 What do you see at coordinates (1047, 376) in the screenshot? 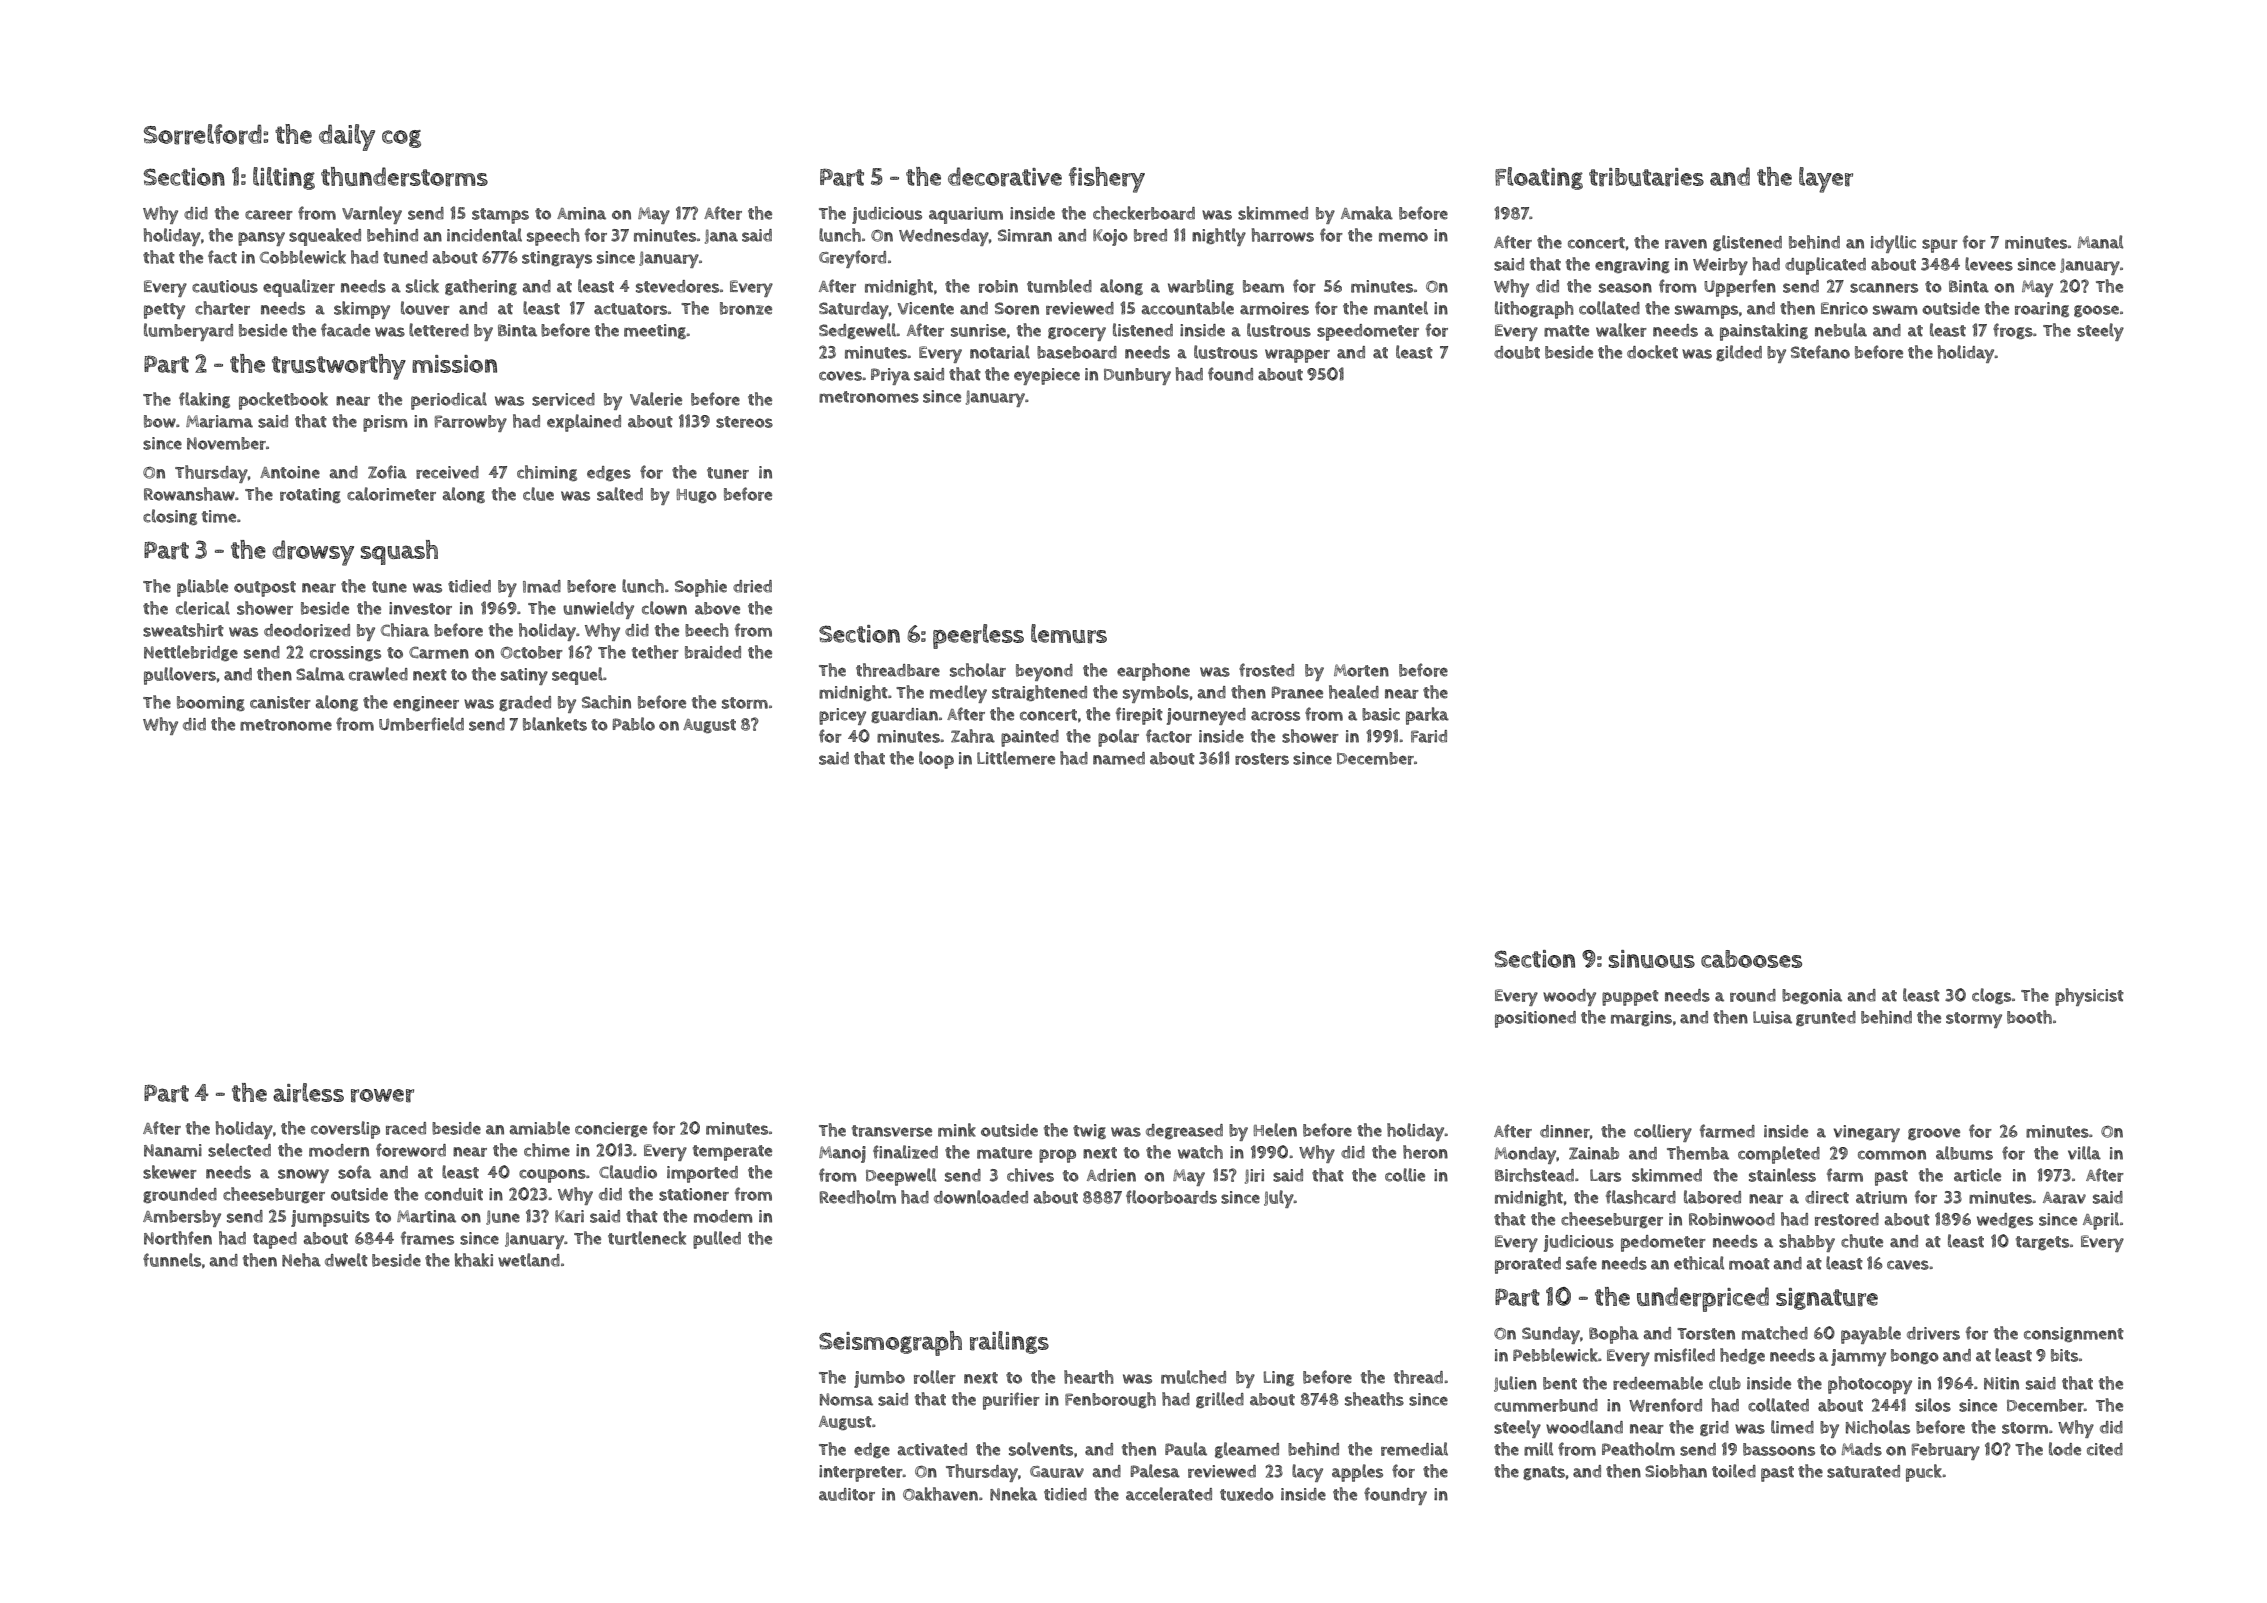
I see `eyepiece` at bounding box center [1047, 376].
